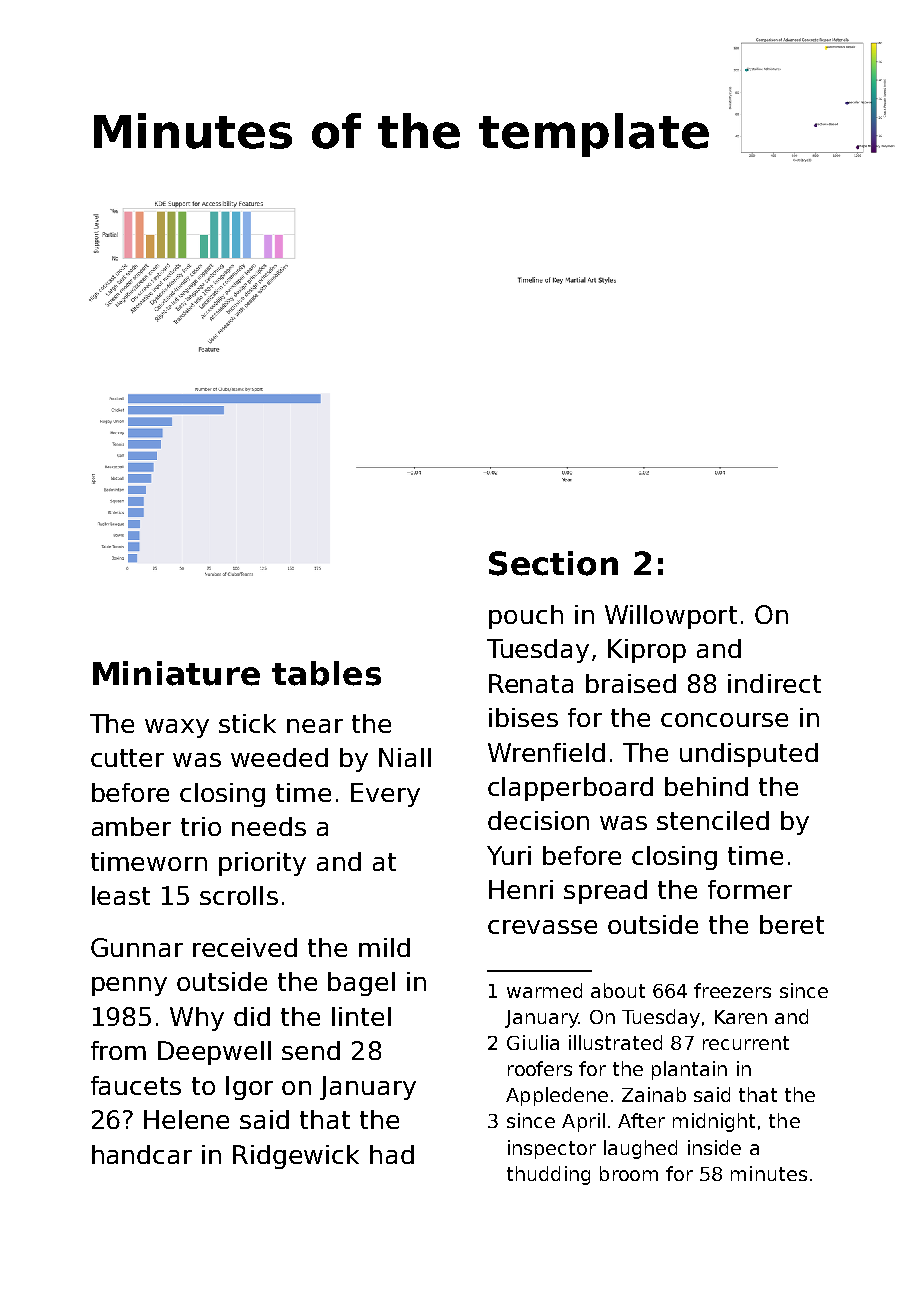 The height and width of the screenshot is (1311, 924). I want to click on Section, so click(553, 563).
